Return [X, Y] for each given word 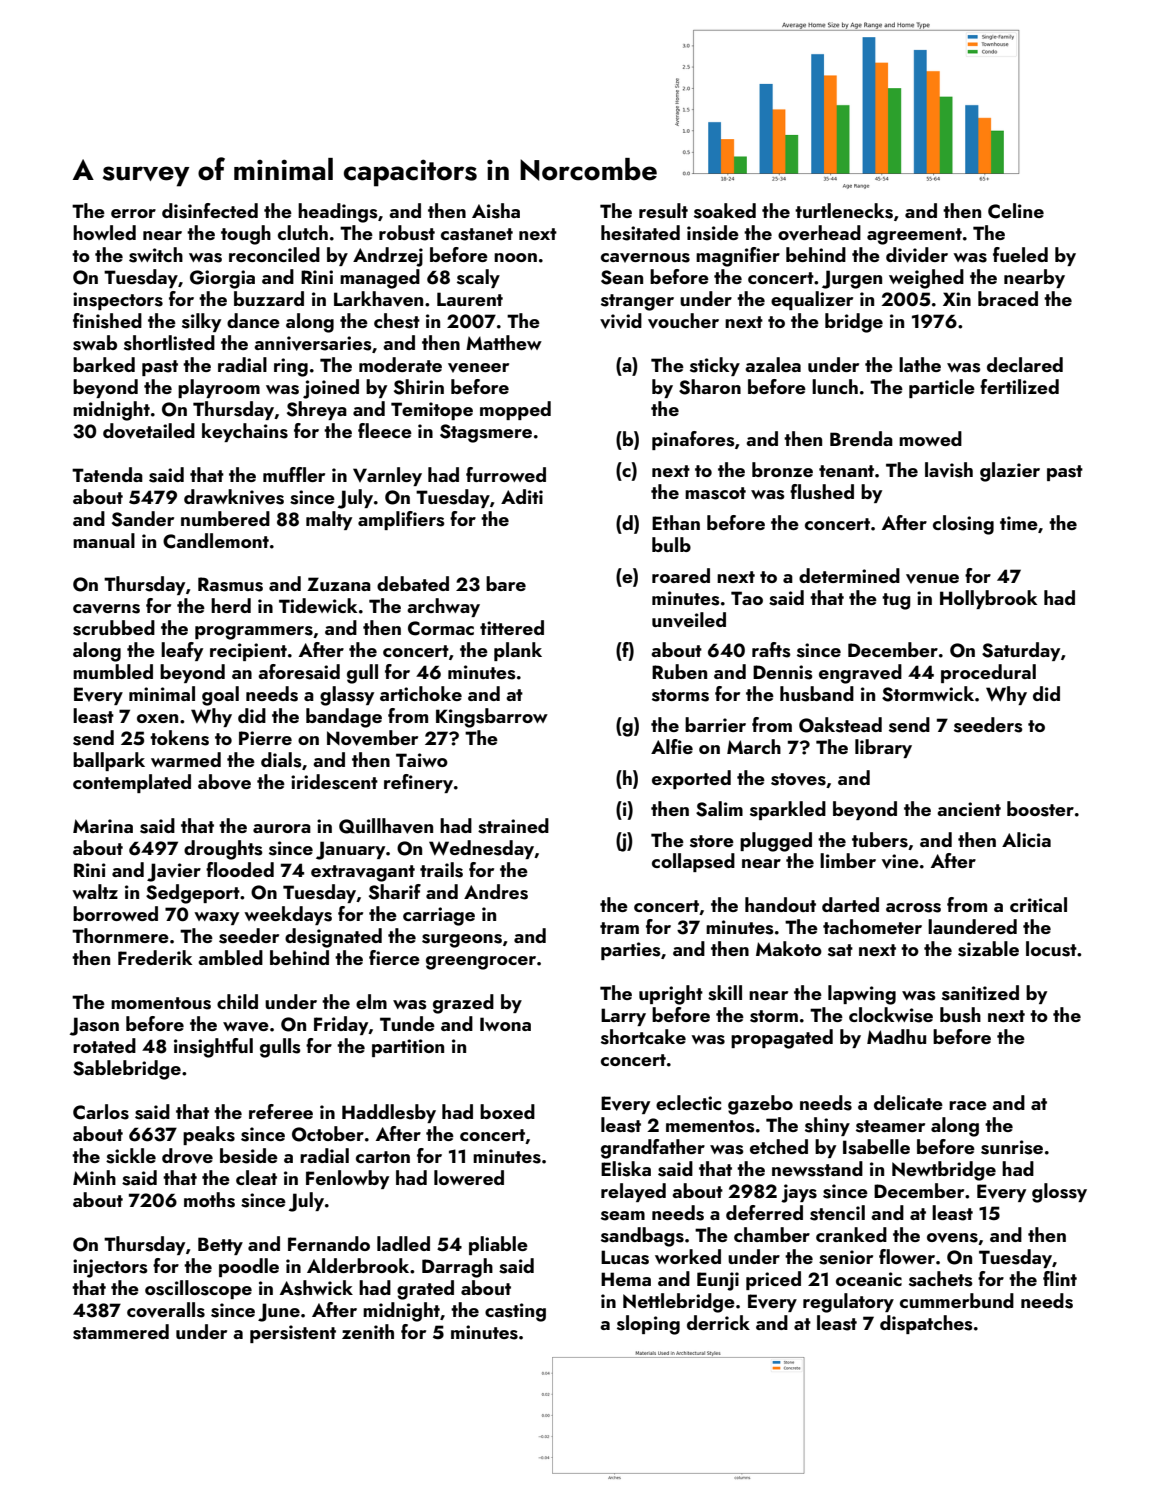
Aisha [496, 211]
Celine [1016, 211]
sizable [988, 949]
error [133, 213]
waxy [216, 918]
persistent [293, 1334]
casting [515, 1312]
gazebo [760, 1105]
